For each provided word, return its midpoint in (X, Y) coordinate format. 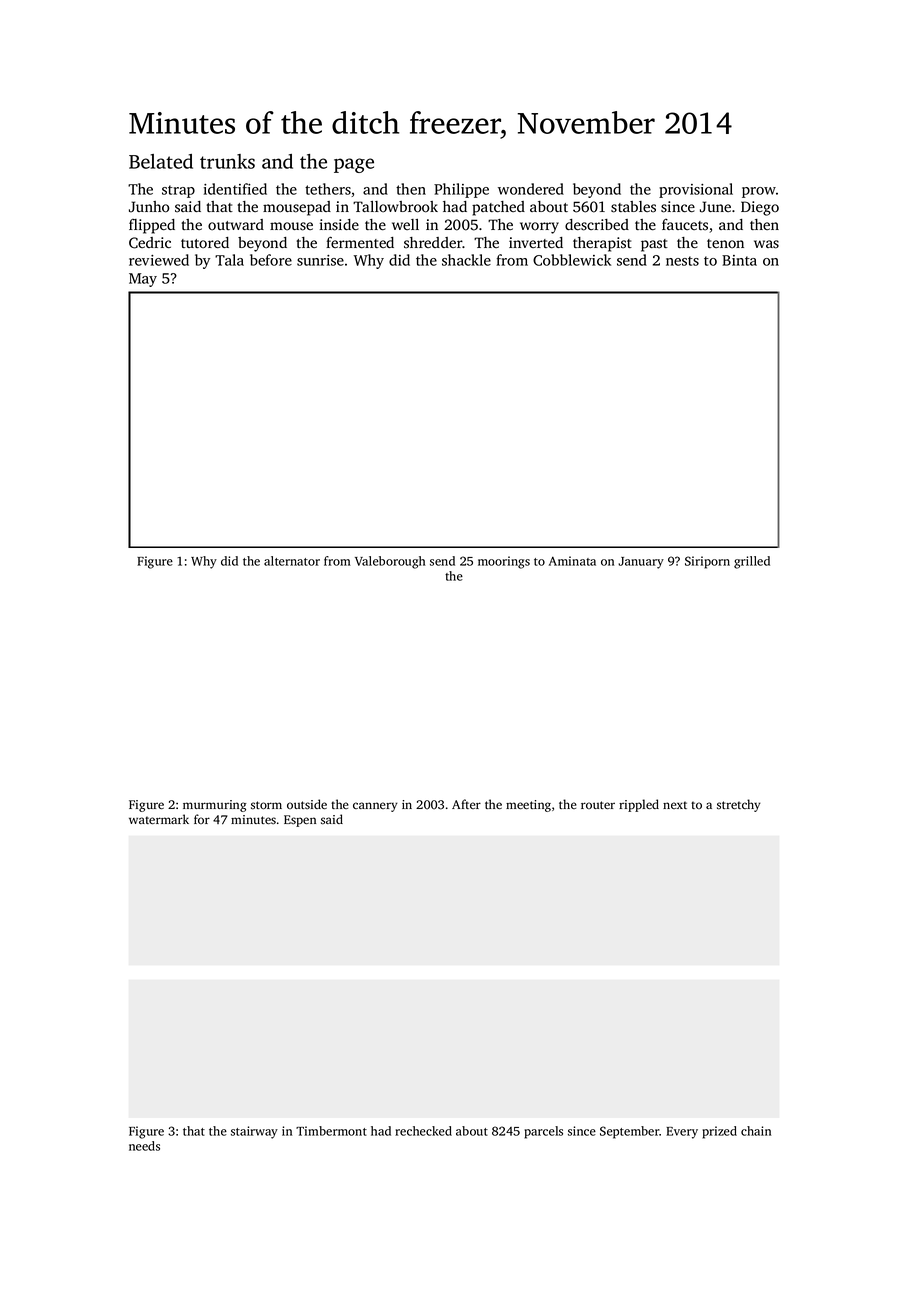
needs (144, 1146)
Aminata (572, 561)
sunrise (320, 260)
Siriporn (707, 562)
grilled (752, 562)
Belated (161, 161)
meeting (528, 806)
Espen (300, 821)
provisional (696, 190)
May (143, 280)
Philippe (461, 190)
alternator (292, 561)
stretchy (739, 805)
